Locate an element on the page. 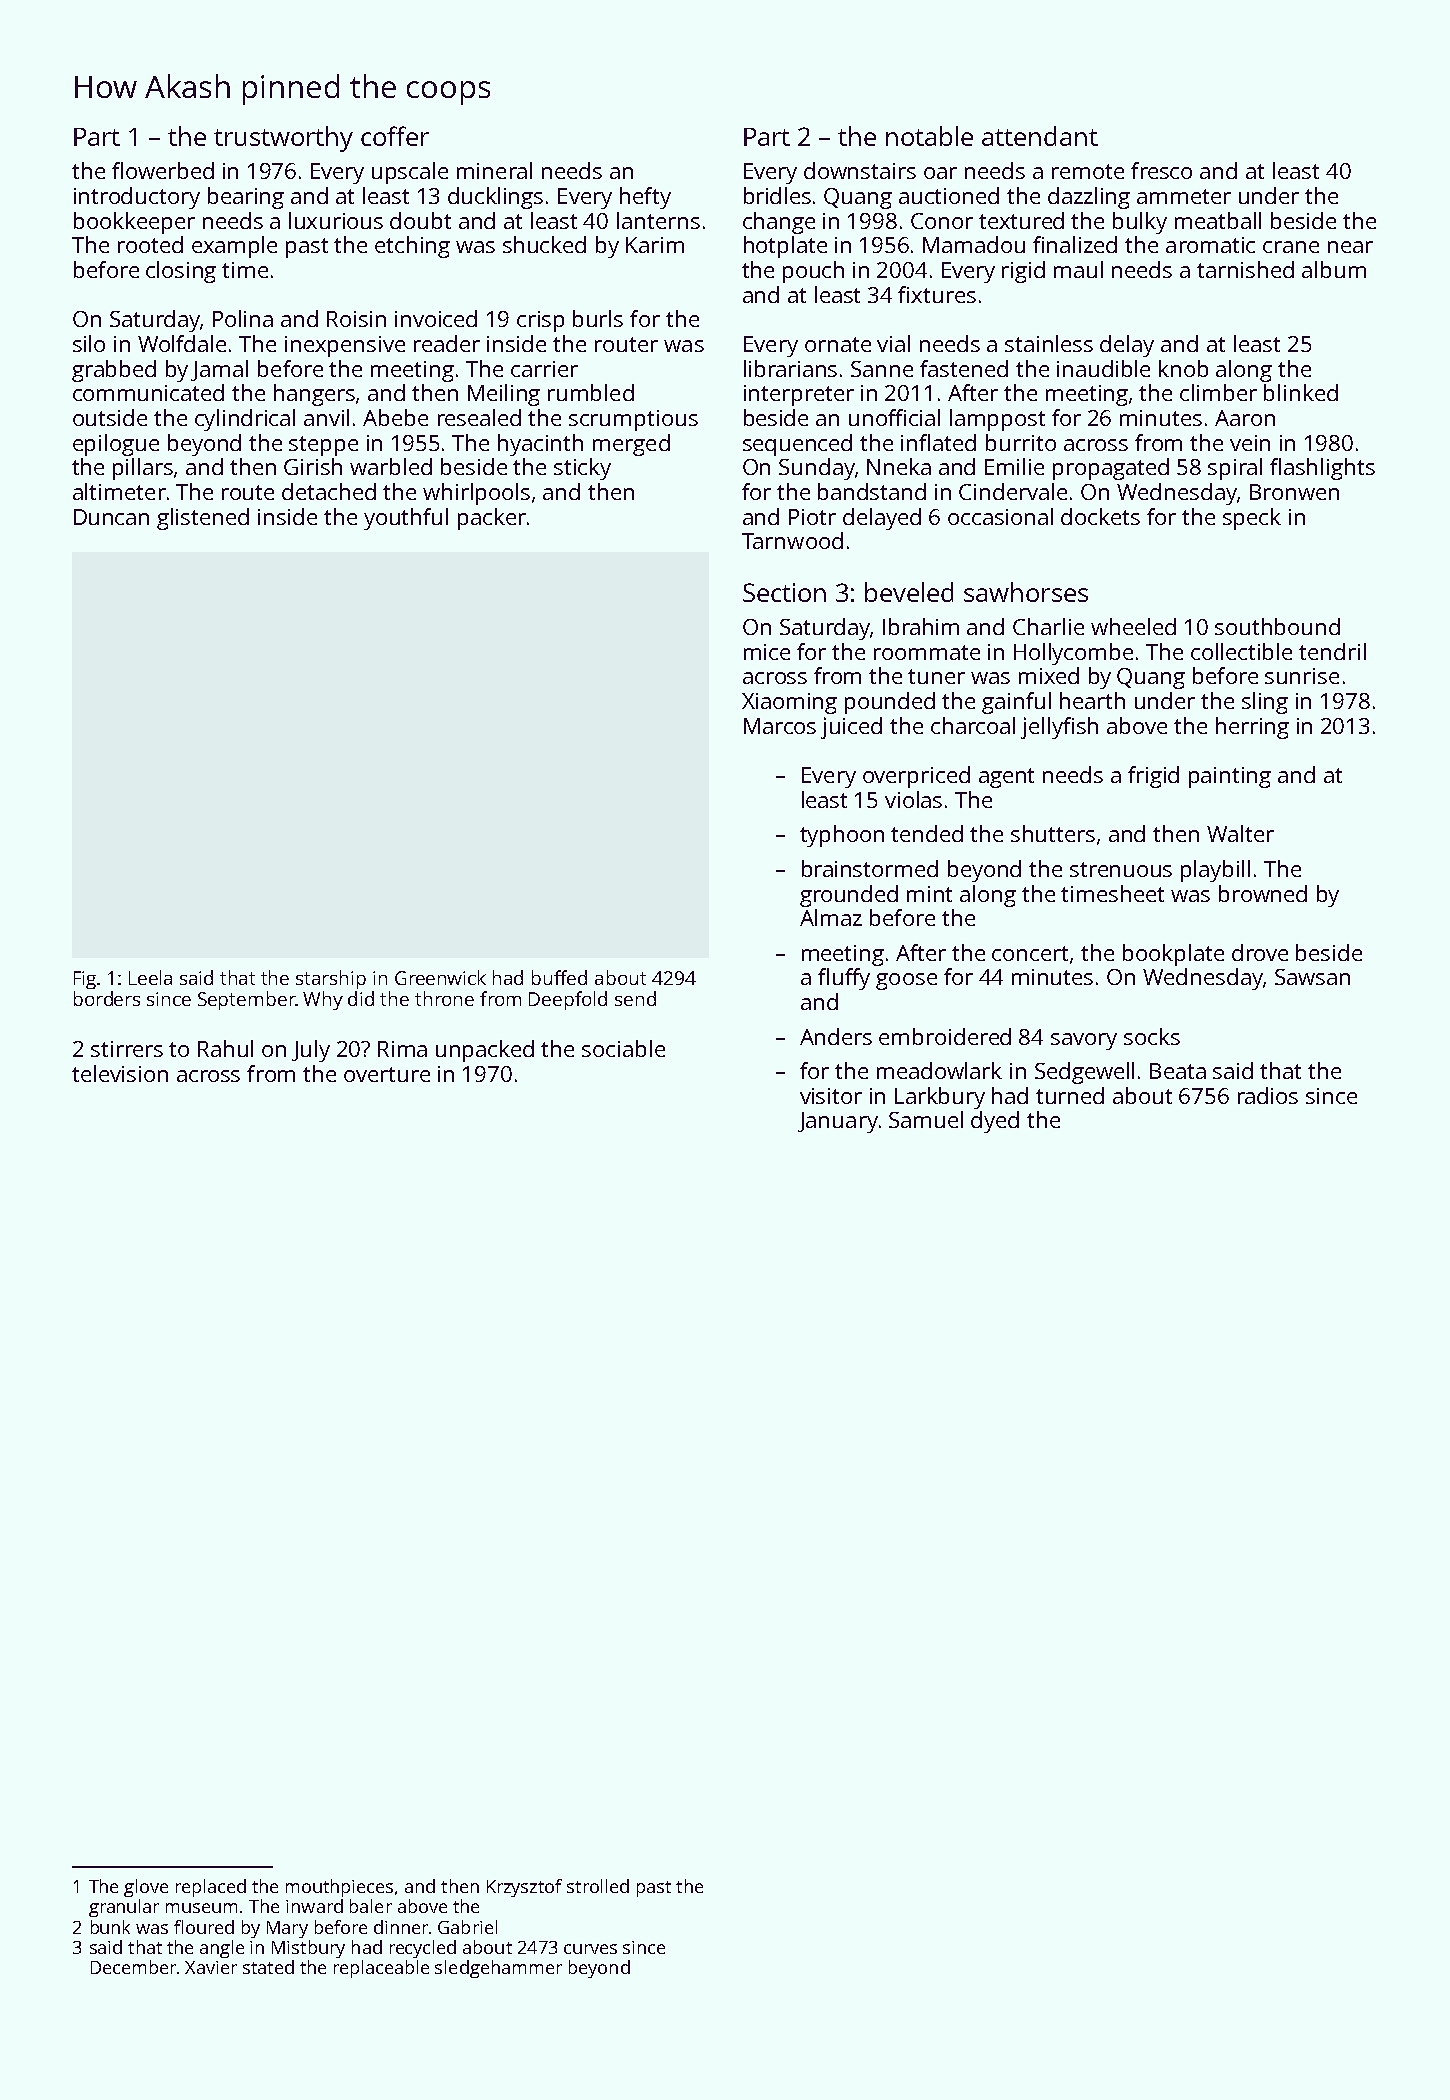  notable is located at coordinates (929, 136).
